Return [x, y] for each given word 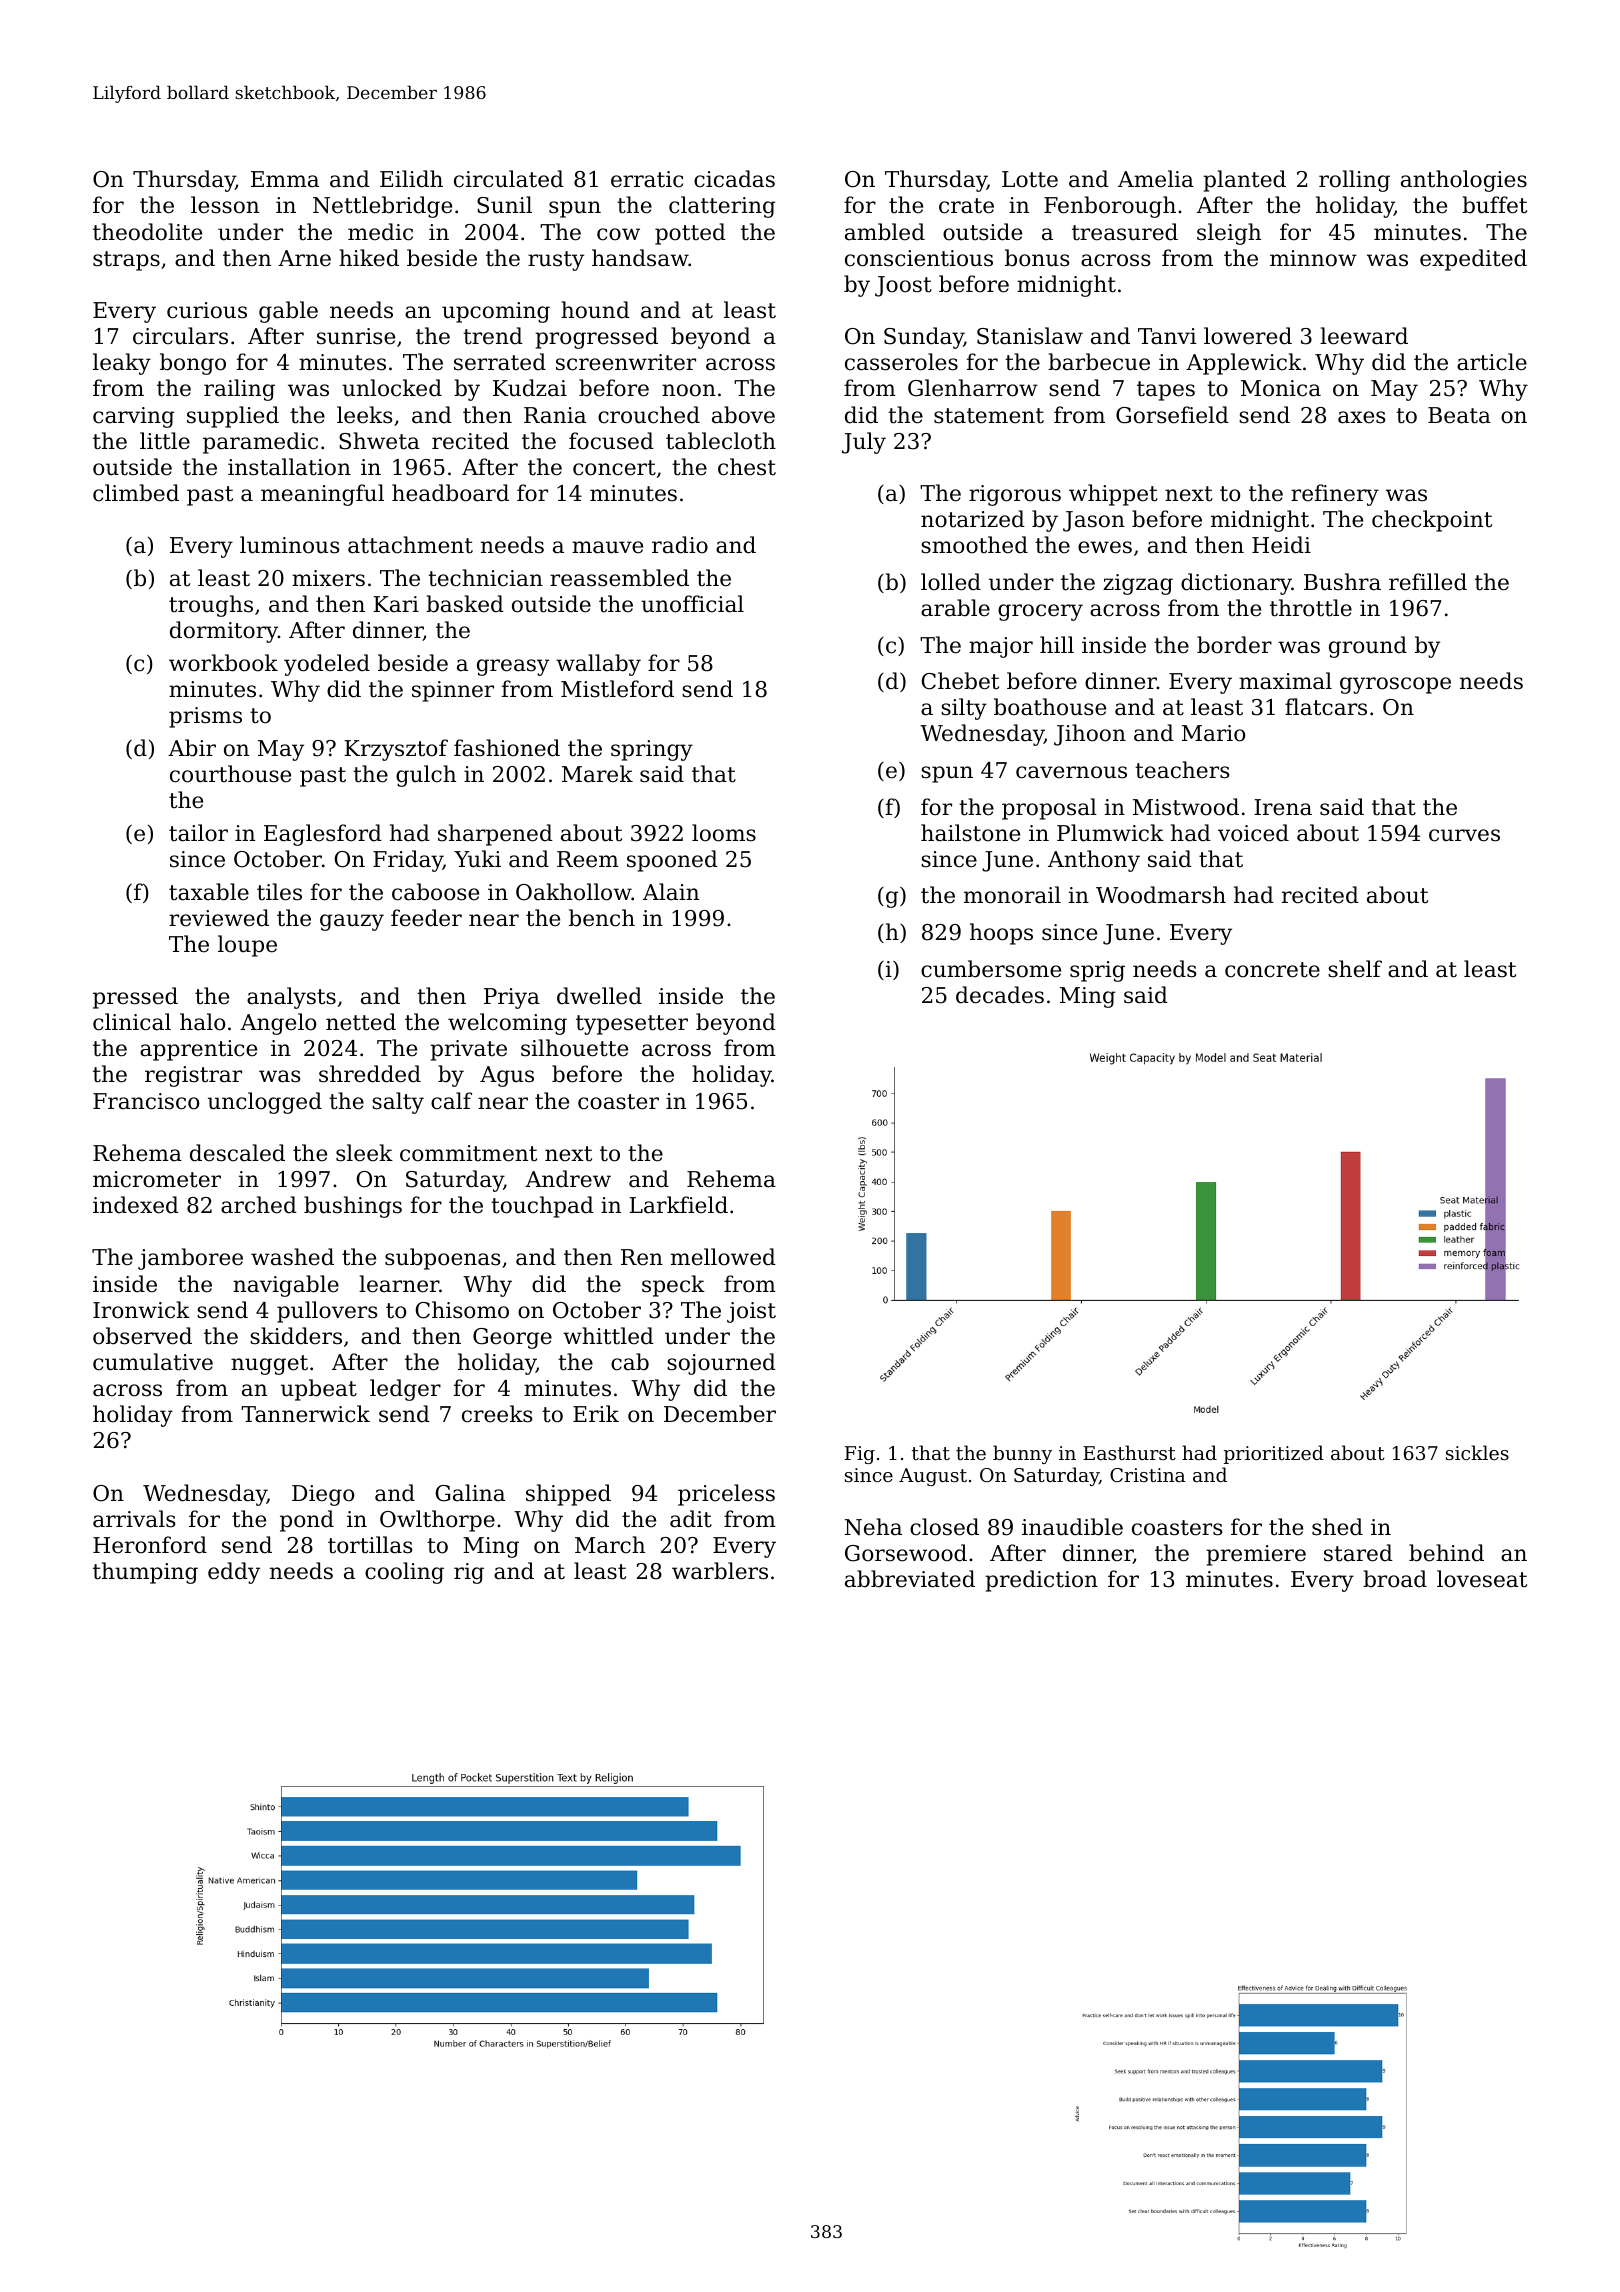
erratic [647, 179]
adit [691, 1519]
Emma [285, 179]
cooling [404, 1573]
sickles [1477, 1452]
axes [1361, 417]
